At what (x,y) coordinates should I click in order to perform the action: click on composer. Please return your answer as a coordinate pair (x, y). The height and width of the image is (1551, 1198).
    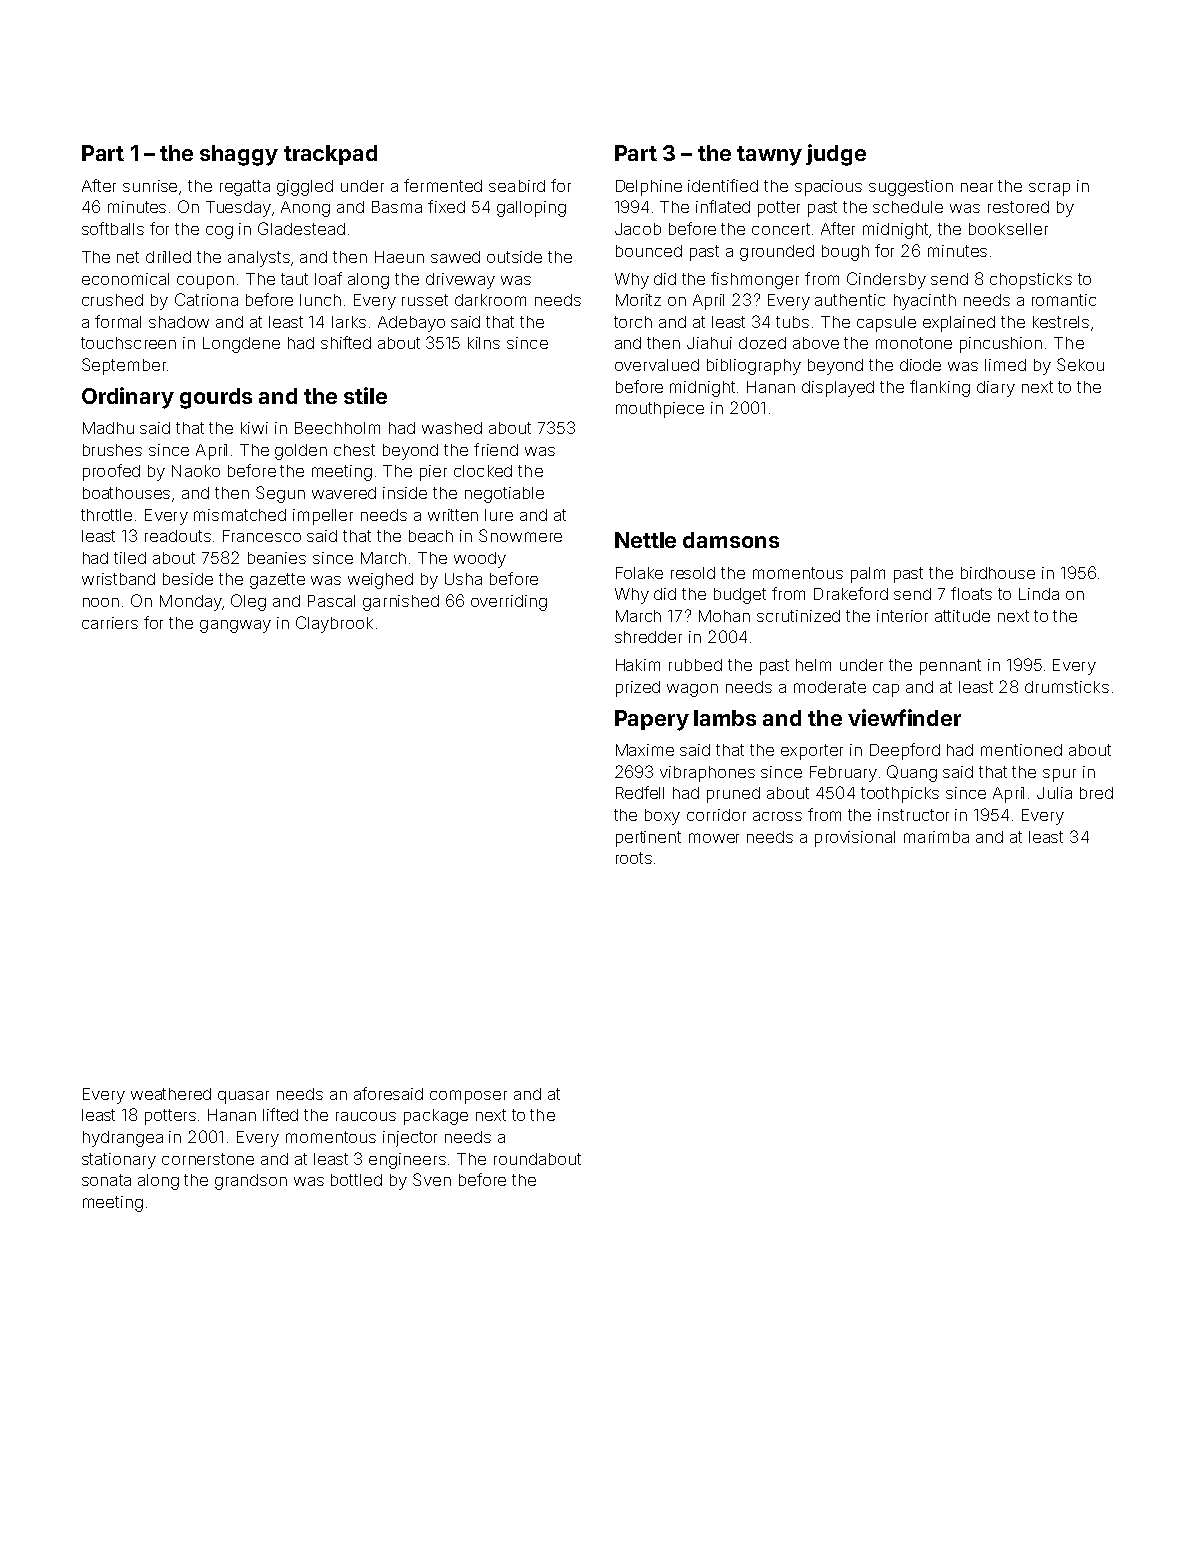
    Looking at the image, I should click on (468, 1097).
